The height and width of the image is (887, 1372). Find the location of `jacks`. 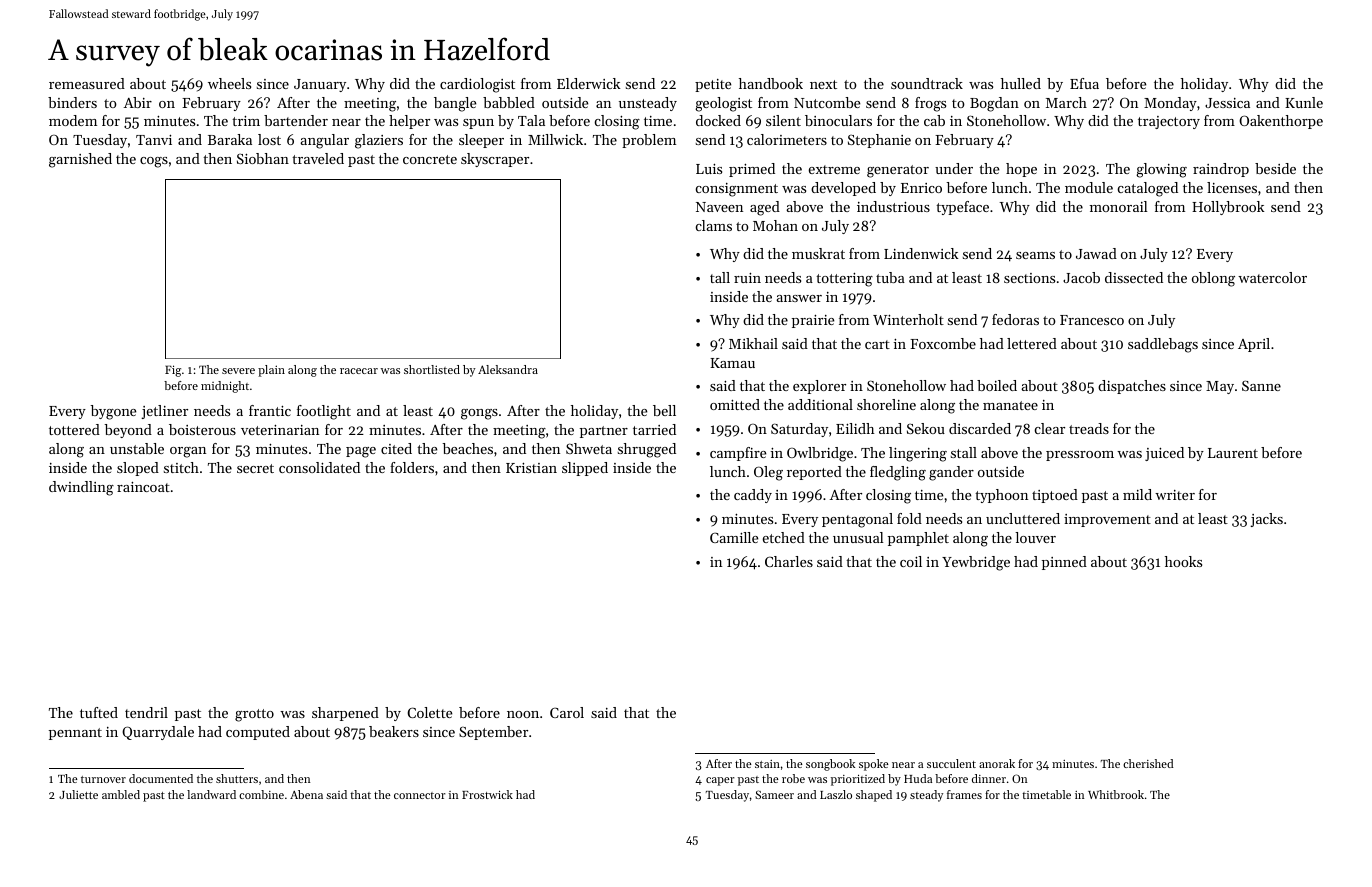

jacks is located at coordinates (1266, 520).
